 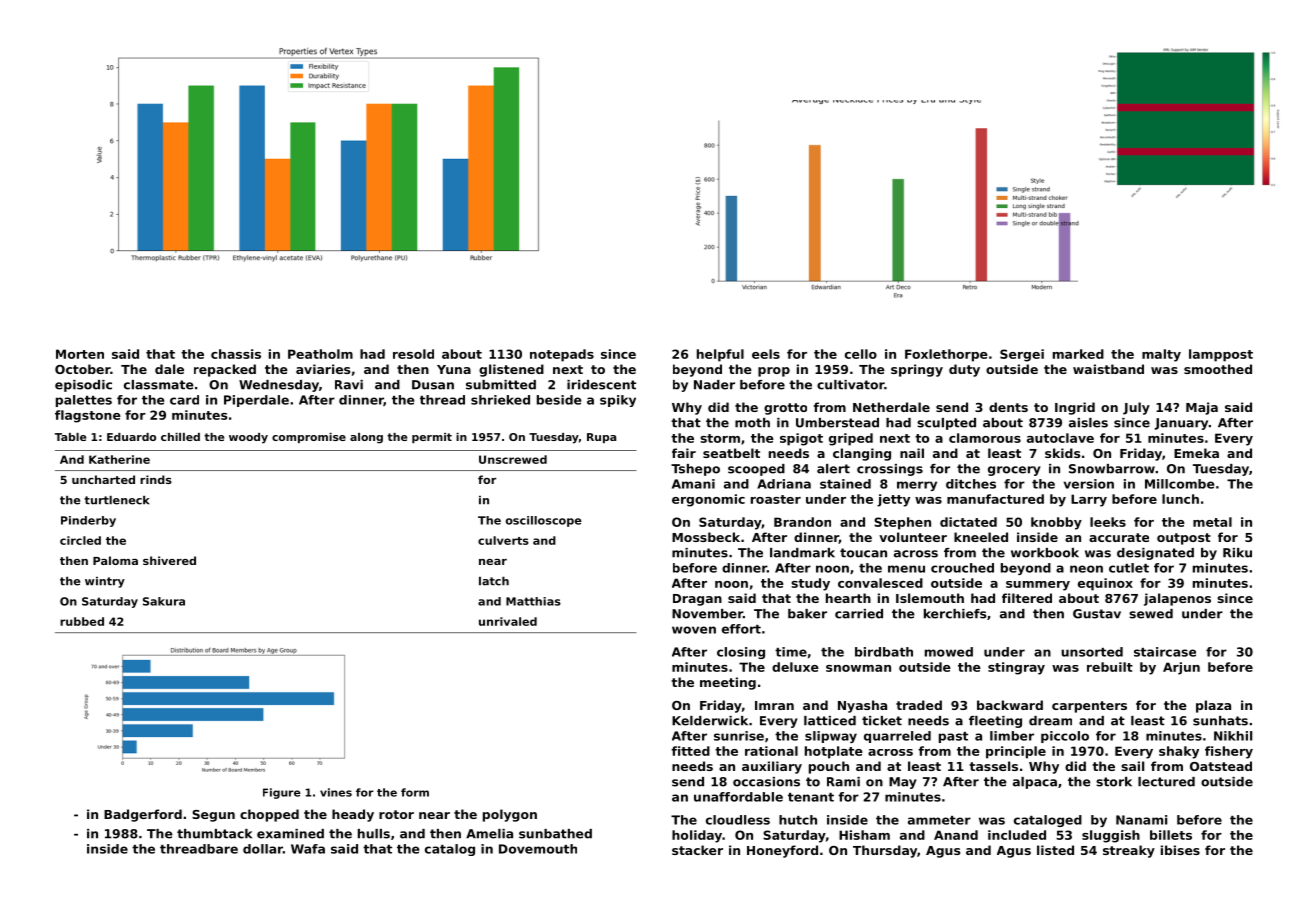 What do you see at coordinates (263, 849) in the document?
I see `dollar` at bounding box center [263, 849].
